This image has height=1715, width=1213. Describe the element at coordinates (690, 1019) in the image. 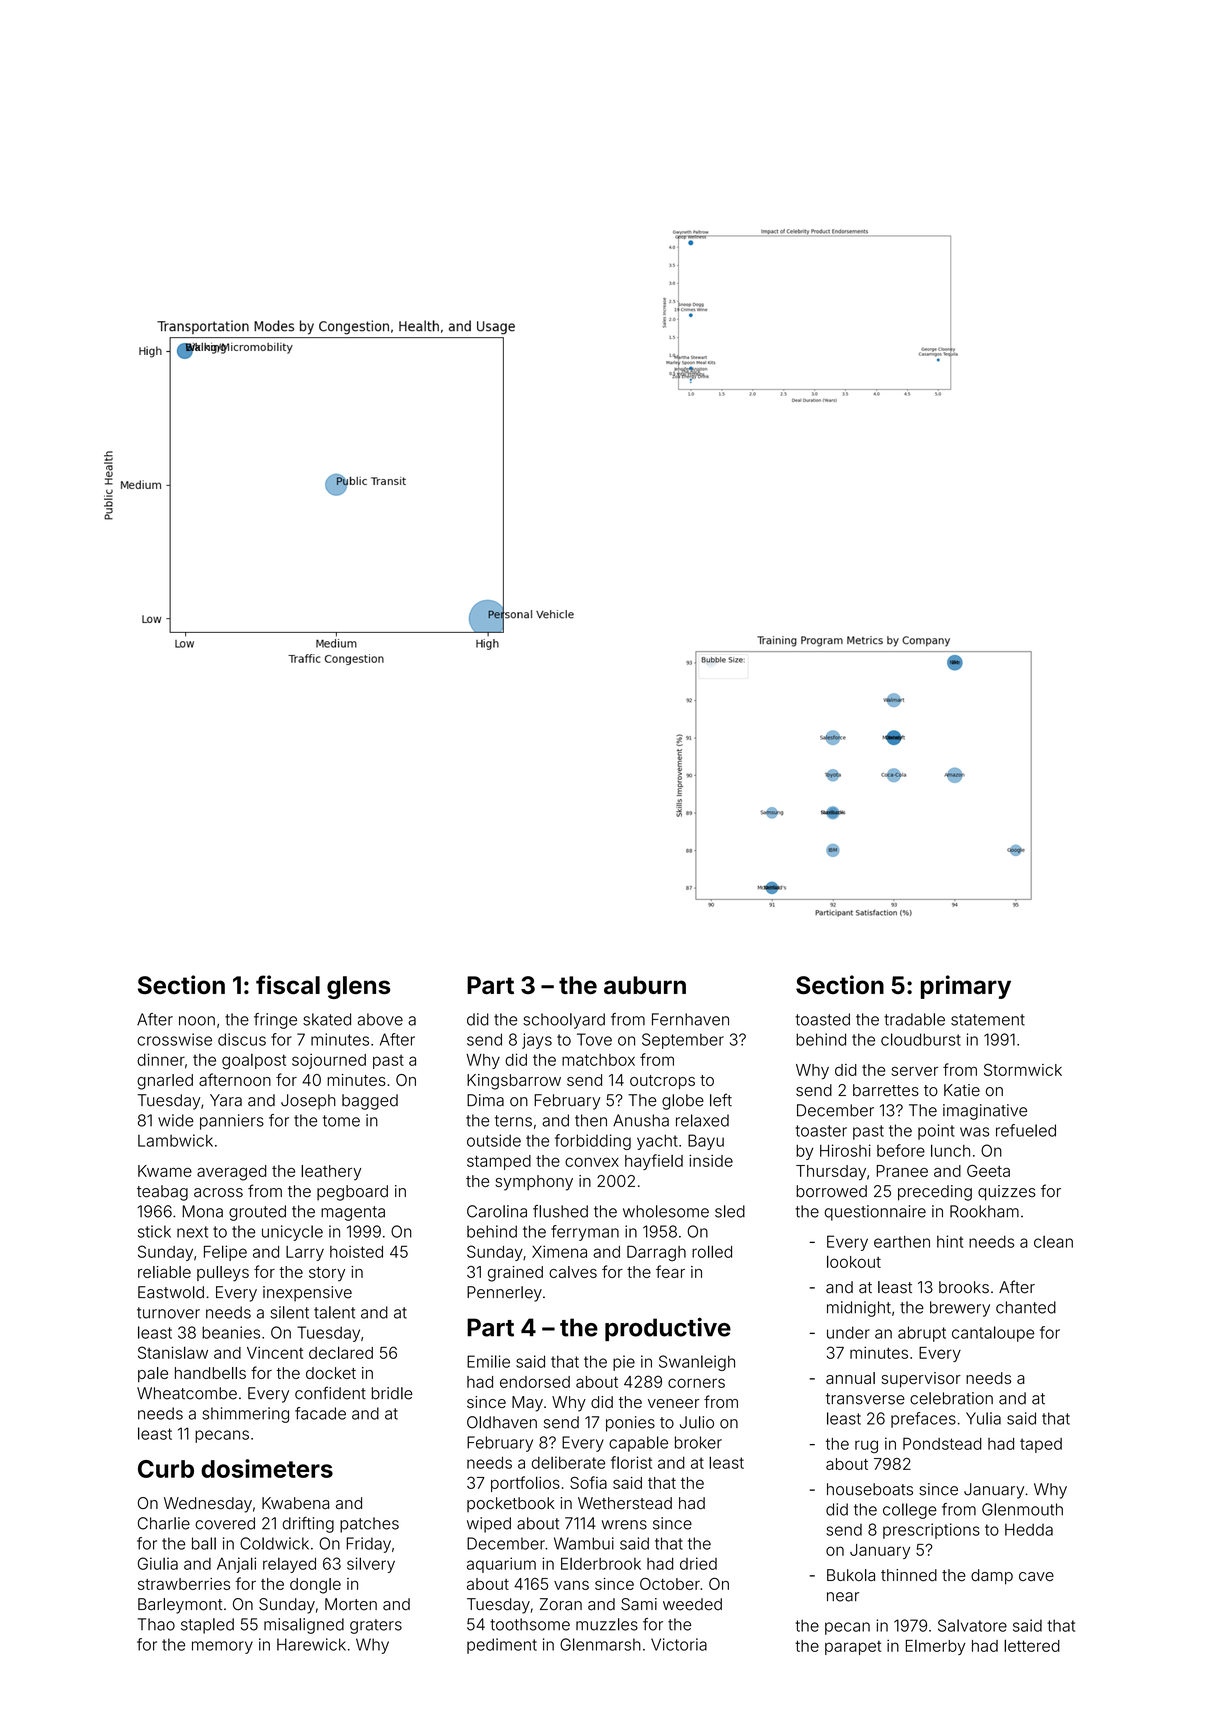

I see `Fernhaven` at that location.
